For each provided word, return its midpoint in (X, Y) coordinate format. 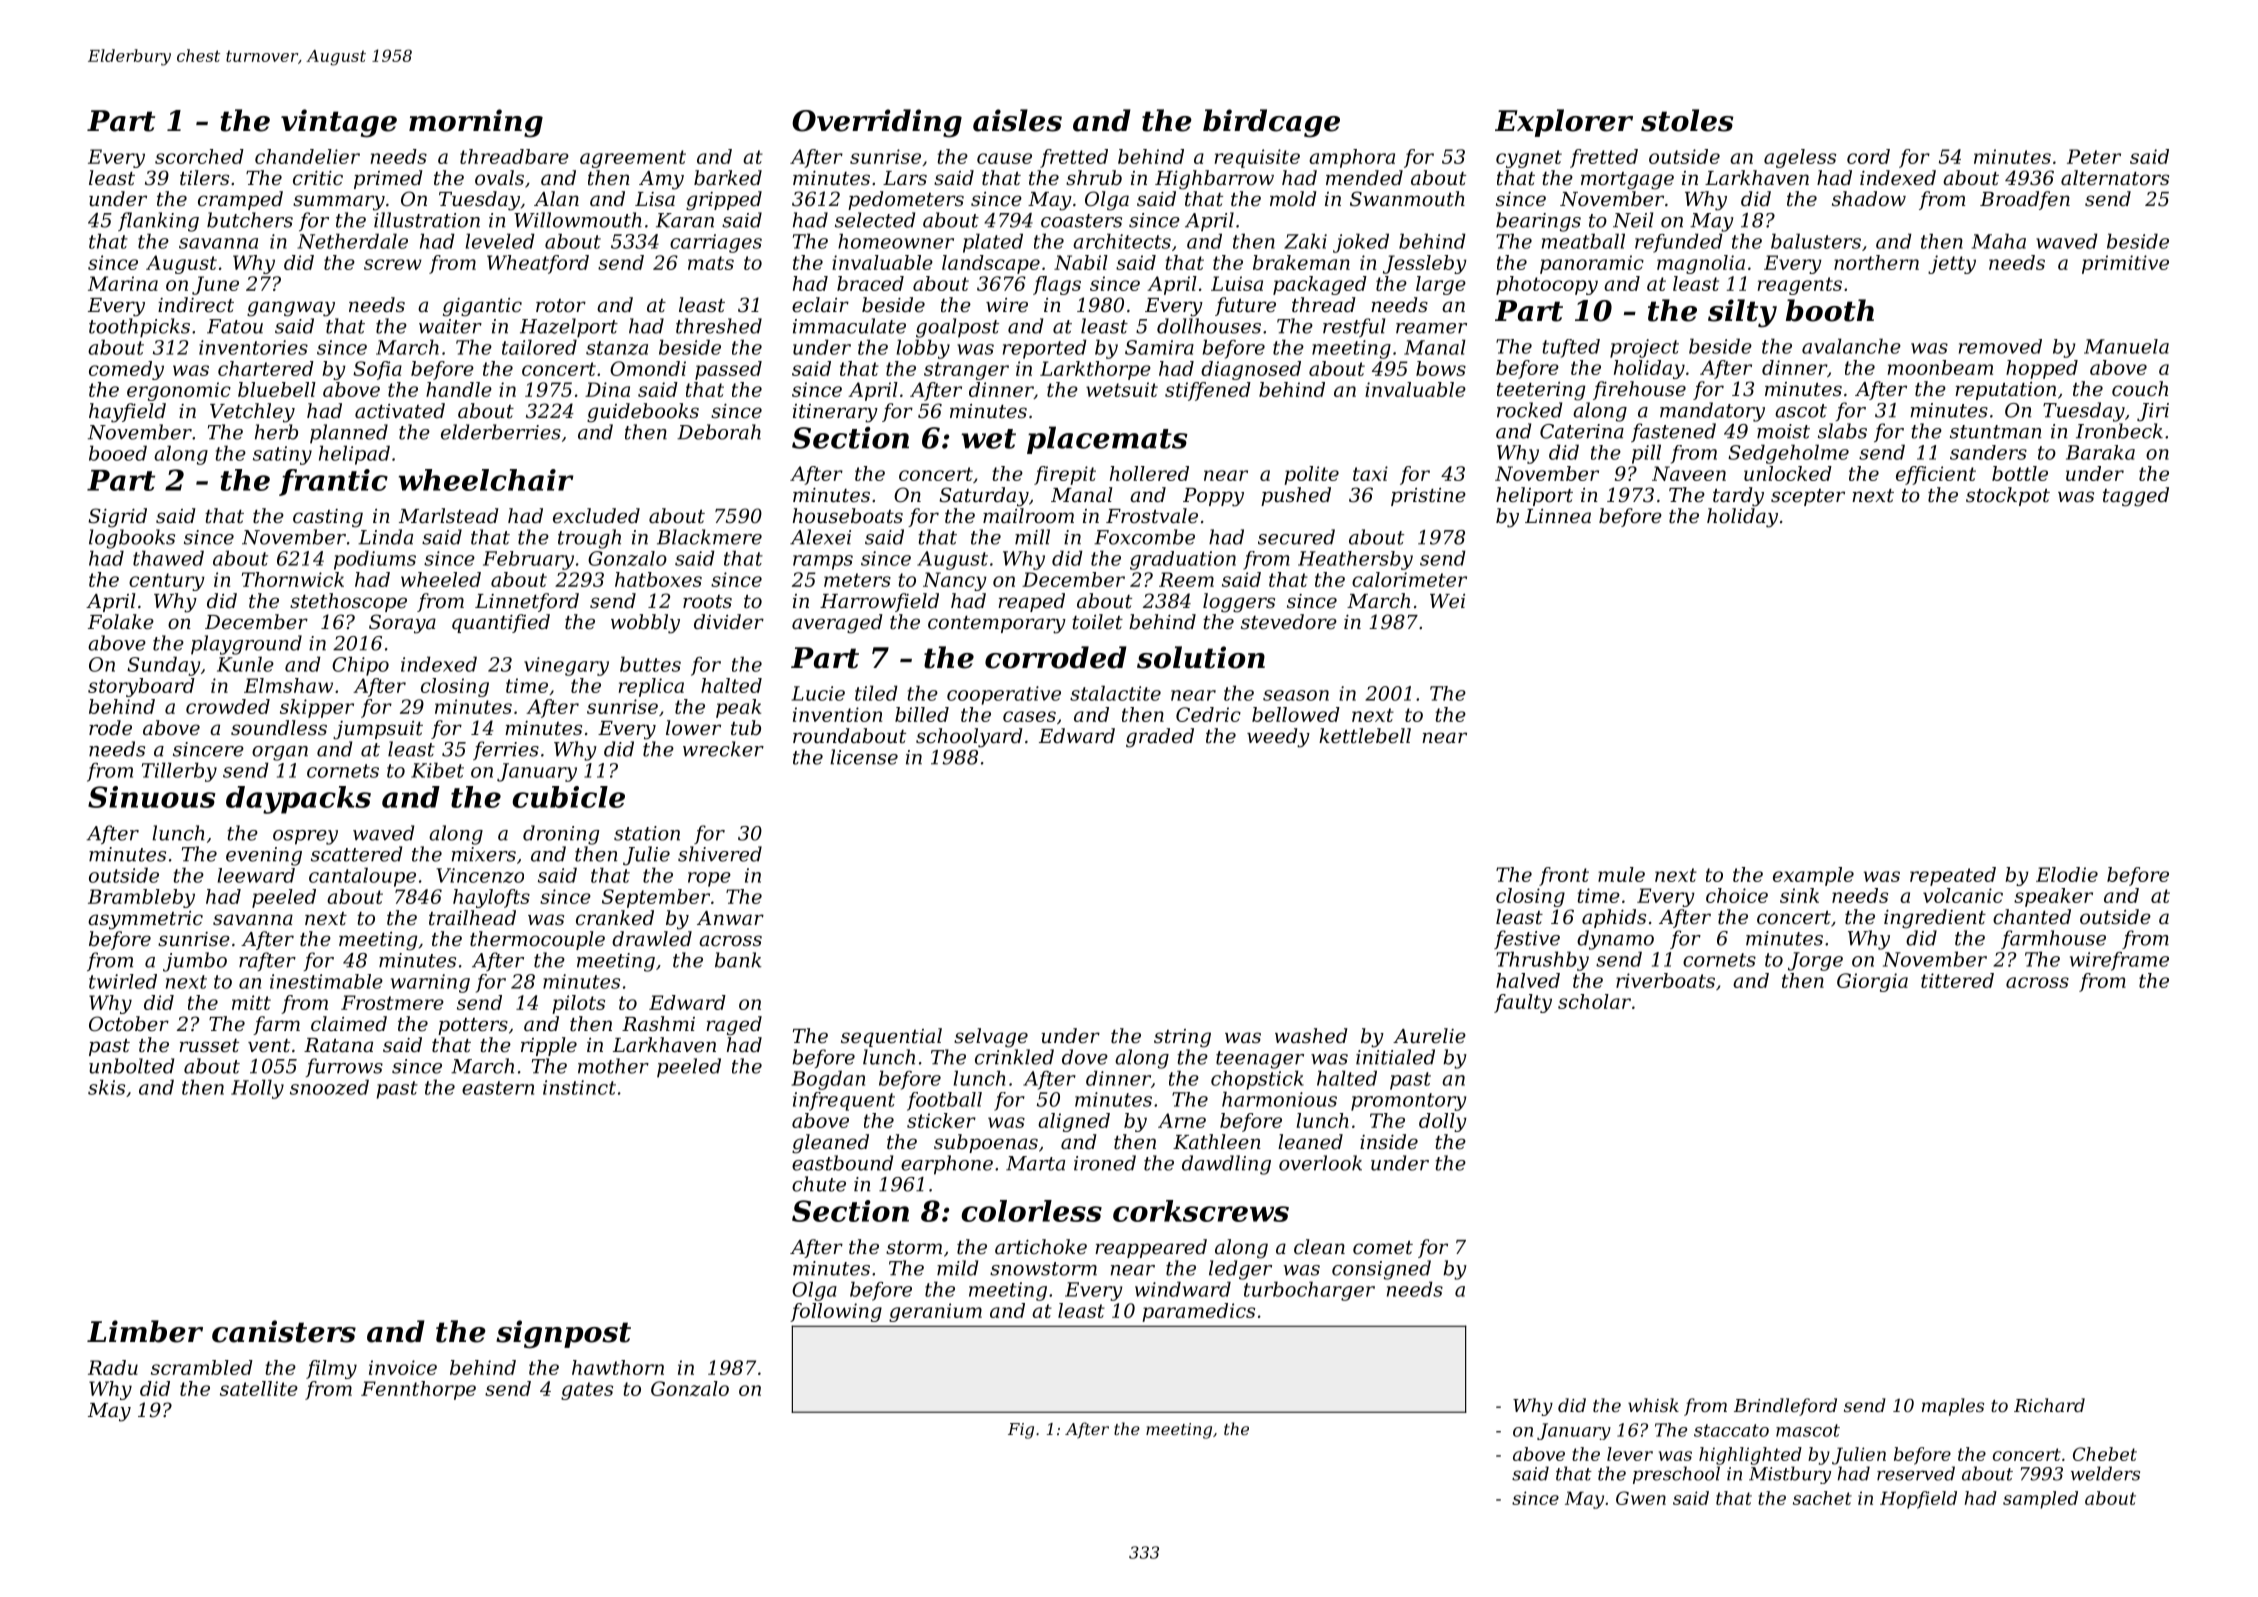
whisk (1653, 1405)
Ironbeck (2119, 431)
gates (587, 1391)
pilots (578, 1004)
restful (1354, 327)
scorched (199, 156)
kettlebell (1365, 736)
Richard (2049, 1405)
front (1564, 876)
